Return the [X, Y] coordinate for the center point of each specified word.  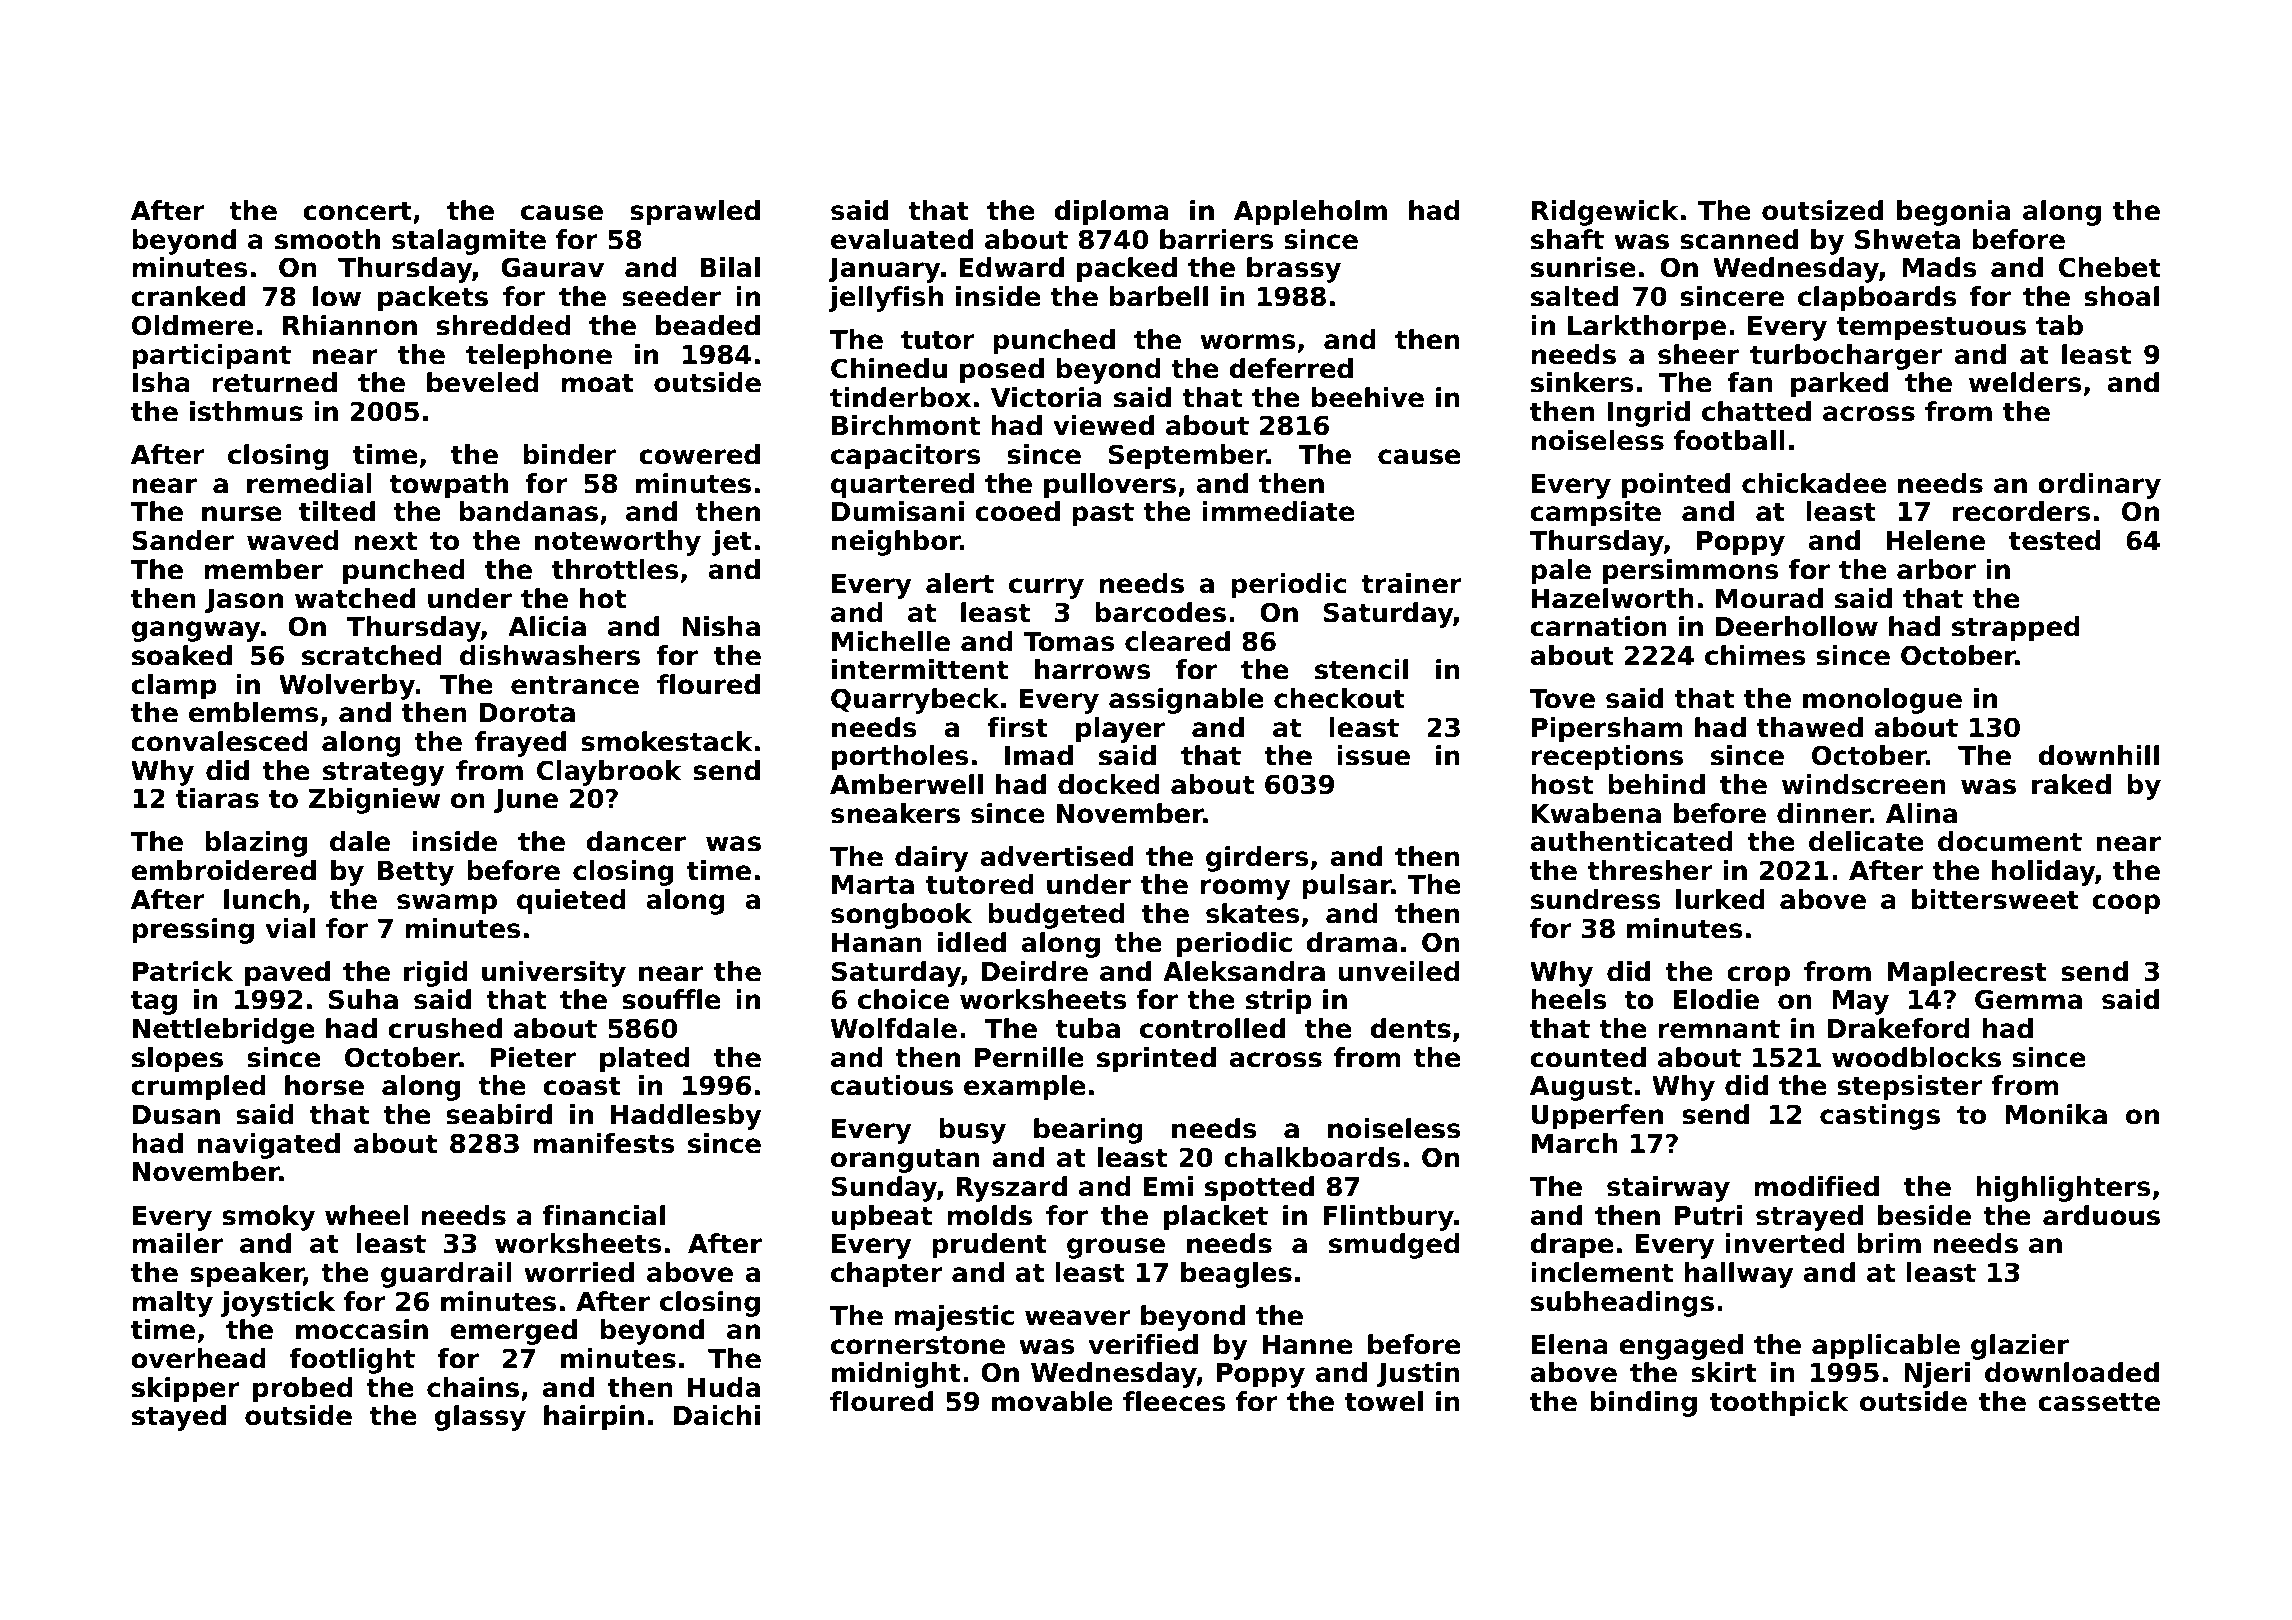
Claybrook [609, 773]
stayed [179, 1418]
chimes [1755, 655]
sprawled [695, 213]
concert [357, 211]
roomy [1245, 889]
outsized [1822, 210]
